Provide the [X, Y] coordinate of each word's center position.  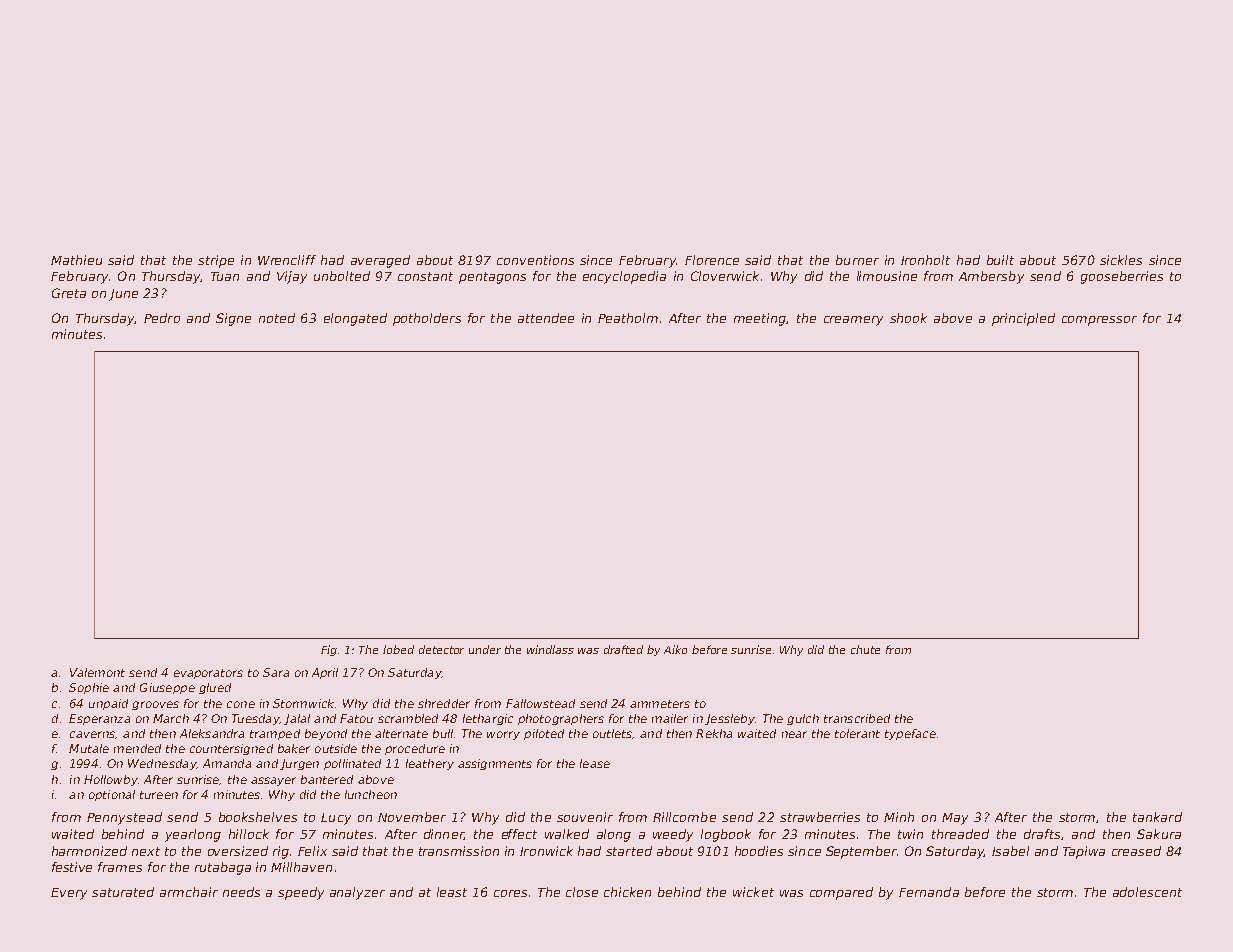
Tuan [225, 276]
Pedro [162, 318]
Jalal [297, 719]
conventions [535, 260]
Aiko [675, 649]
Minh [899, 817]
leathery [430, 764]
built [1000, 260]
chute [865, 649]
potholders [427, 319]
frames [120, 867]
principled [1023, 319]
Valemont [97, 672]
